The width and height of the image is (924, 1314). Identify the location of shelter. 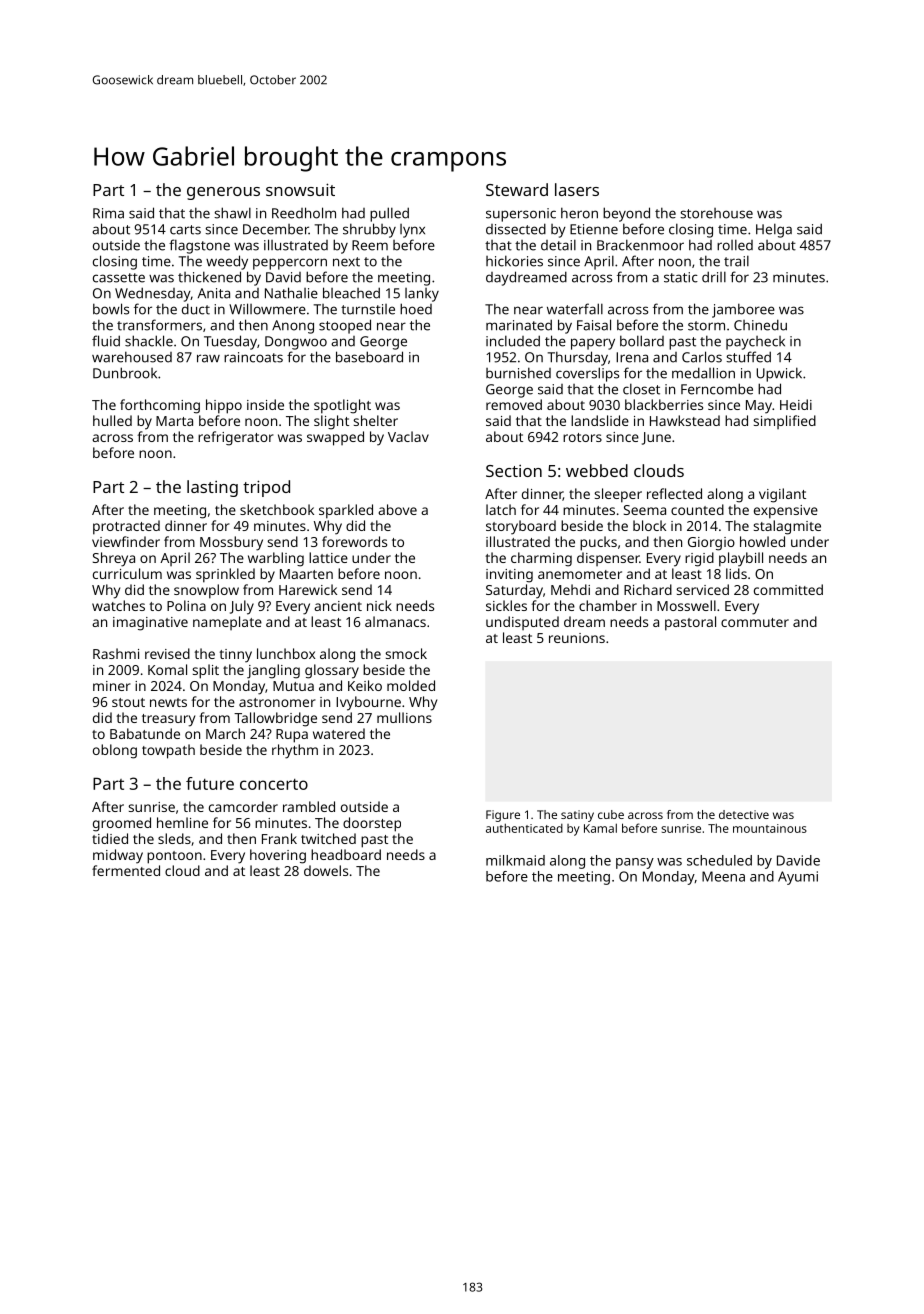
(375, 420).
